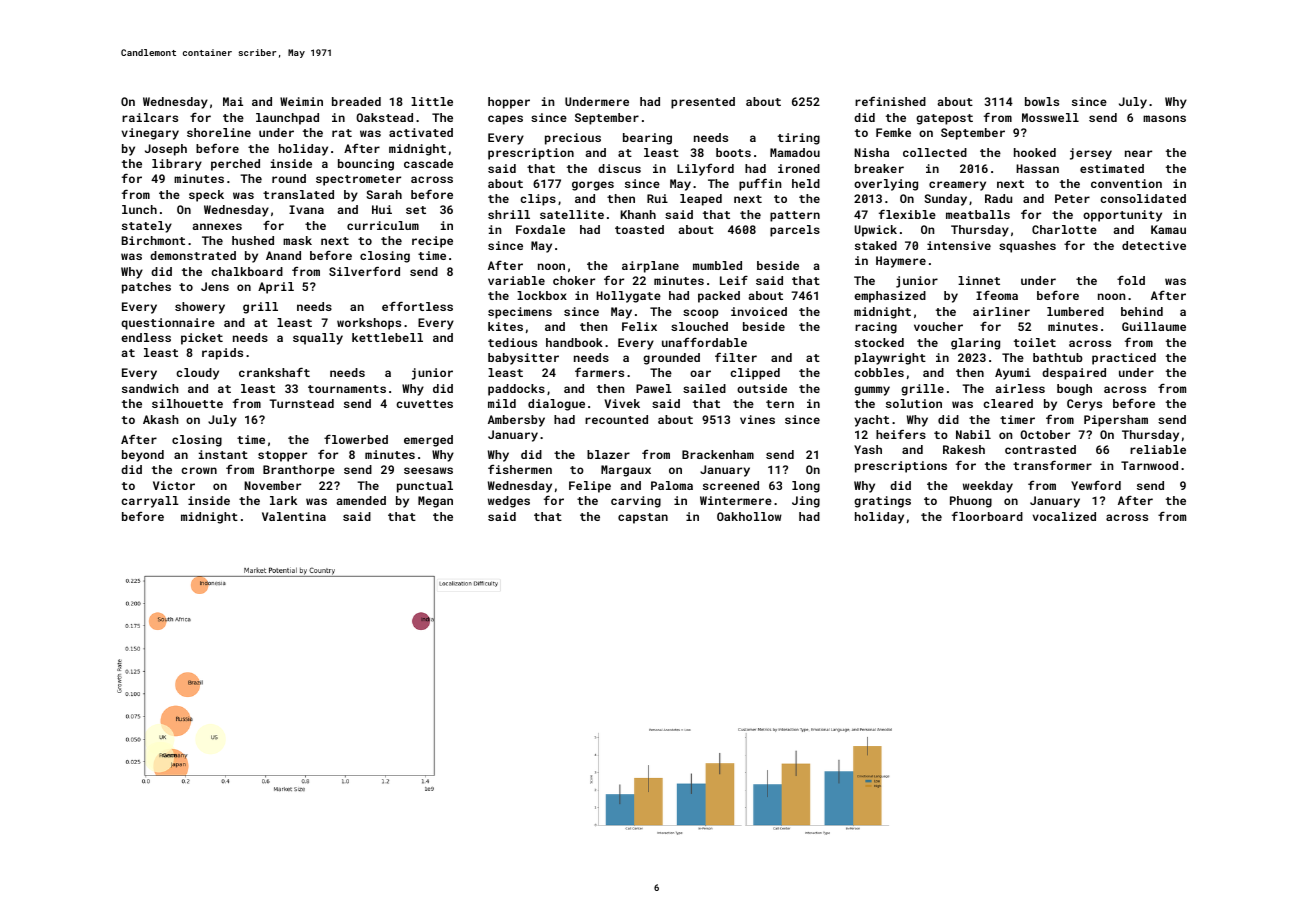 The image size is (1308, 924). Describe the element at coordinates (516, 280) in the page. I see `variable` at that location.
